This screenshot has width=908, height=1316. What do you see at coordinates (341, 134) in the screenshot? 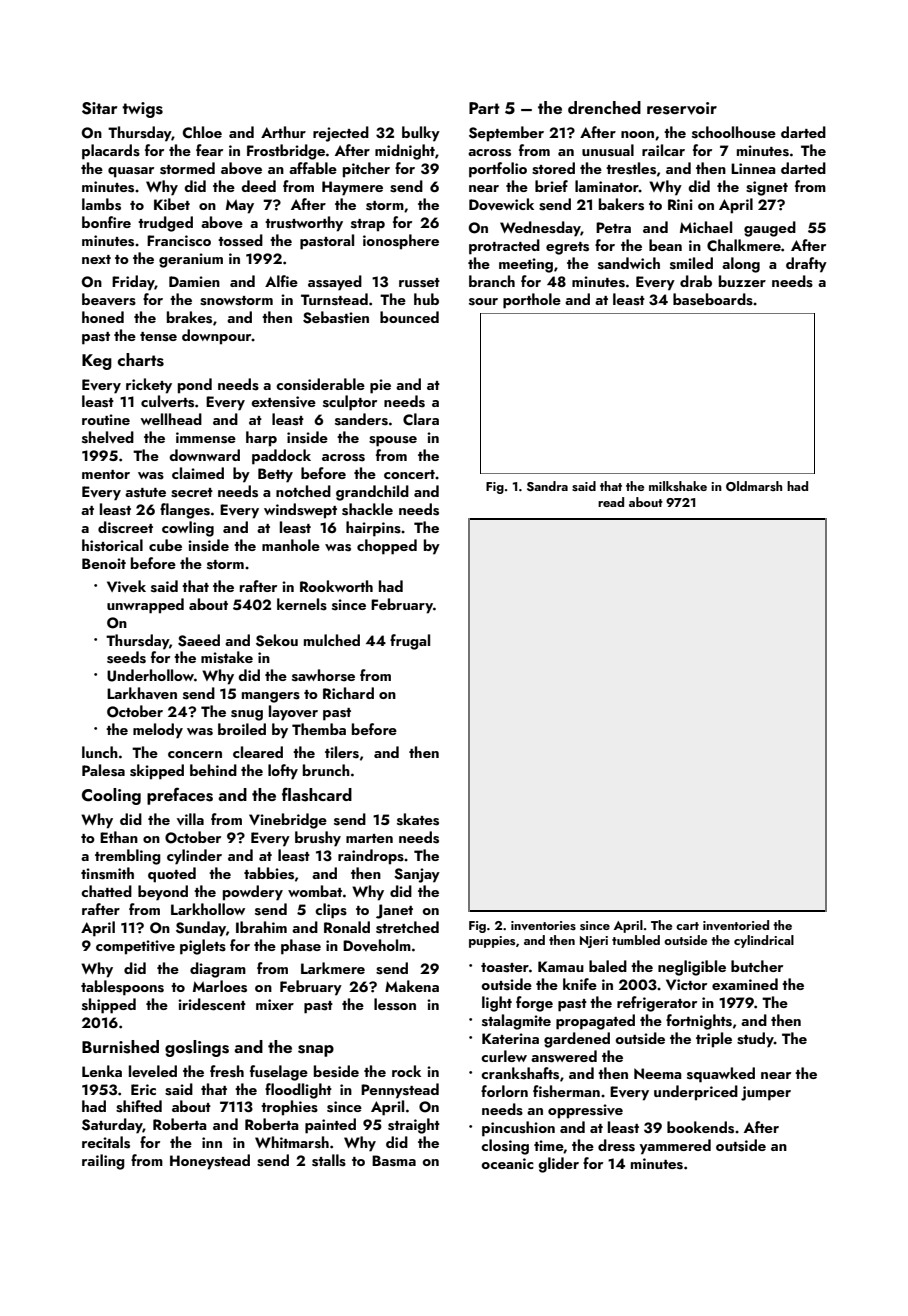
I see `rejected` at bounding box center [341, 134].
